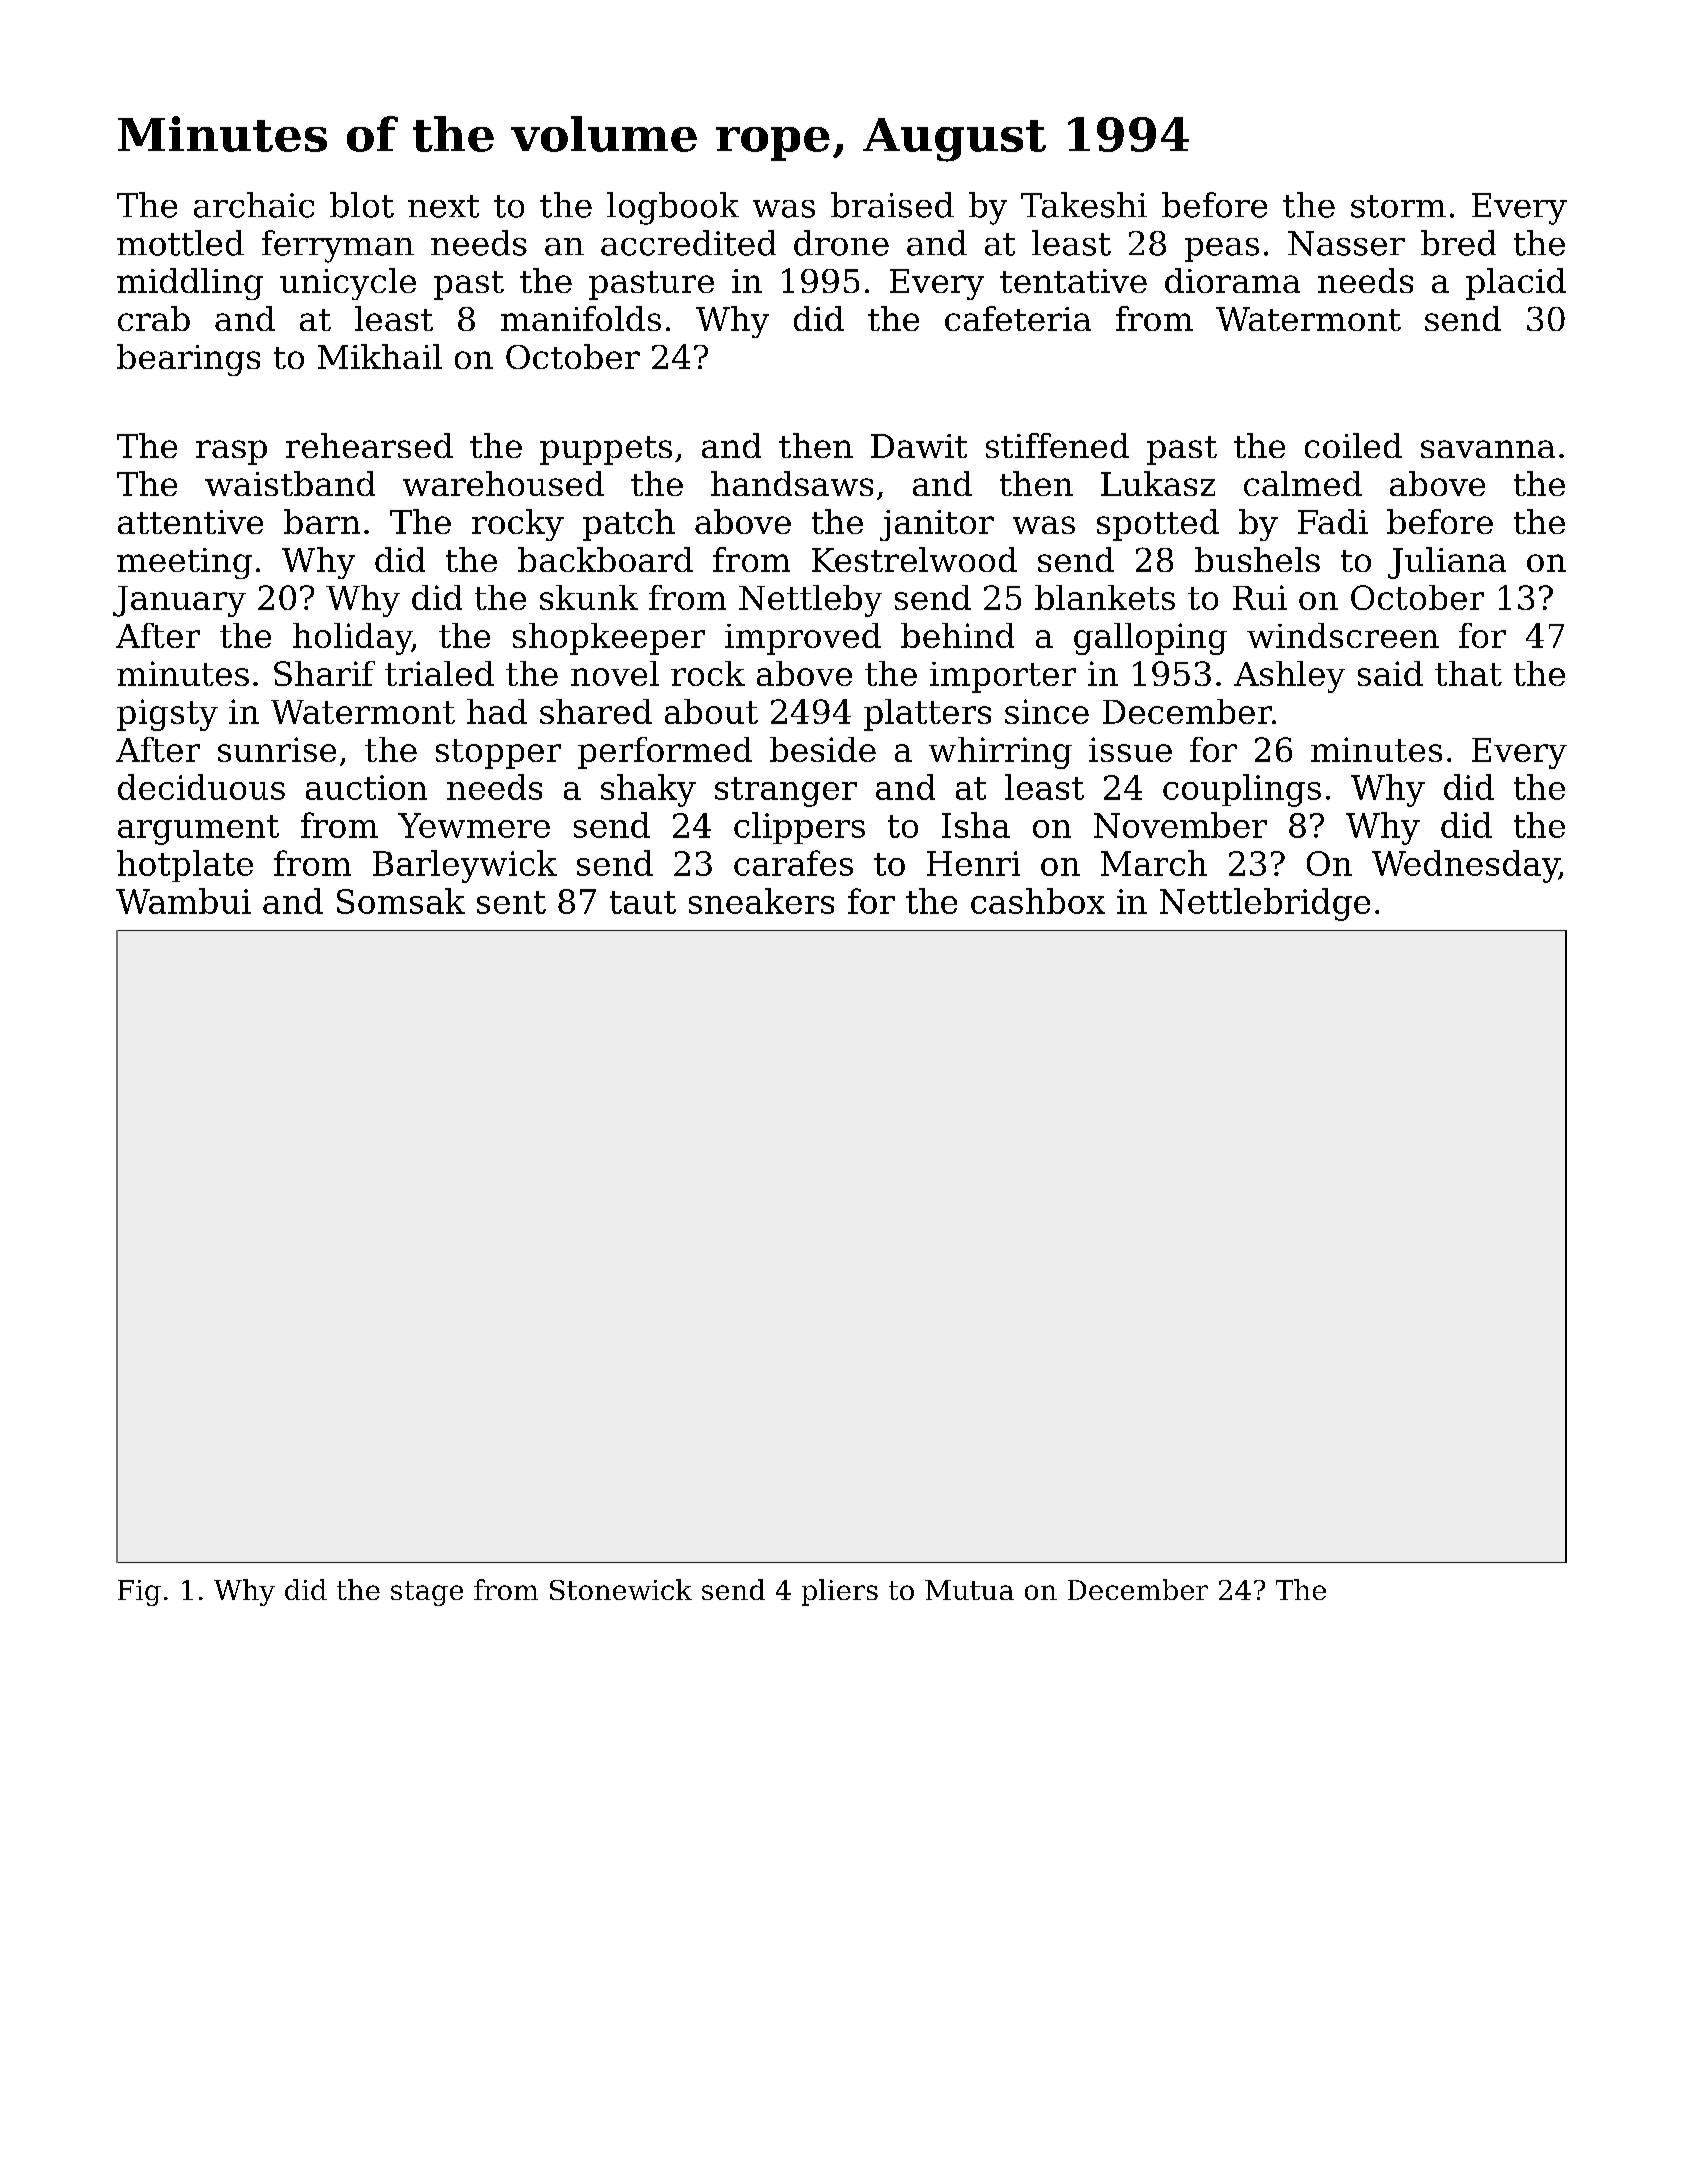 This document has height=2178, width=1683. I want to click on sunrise, so click(277, 749).
